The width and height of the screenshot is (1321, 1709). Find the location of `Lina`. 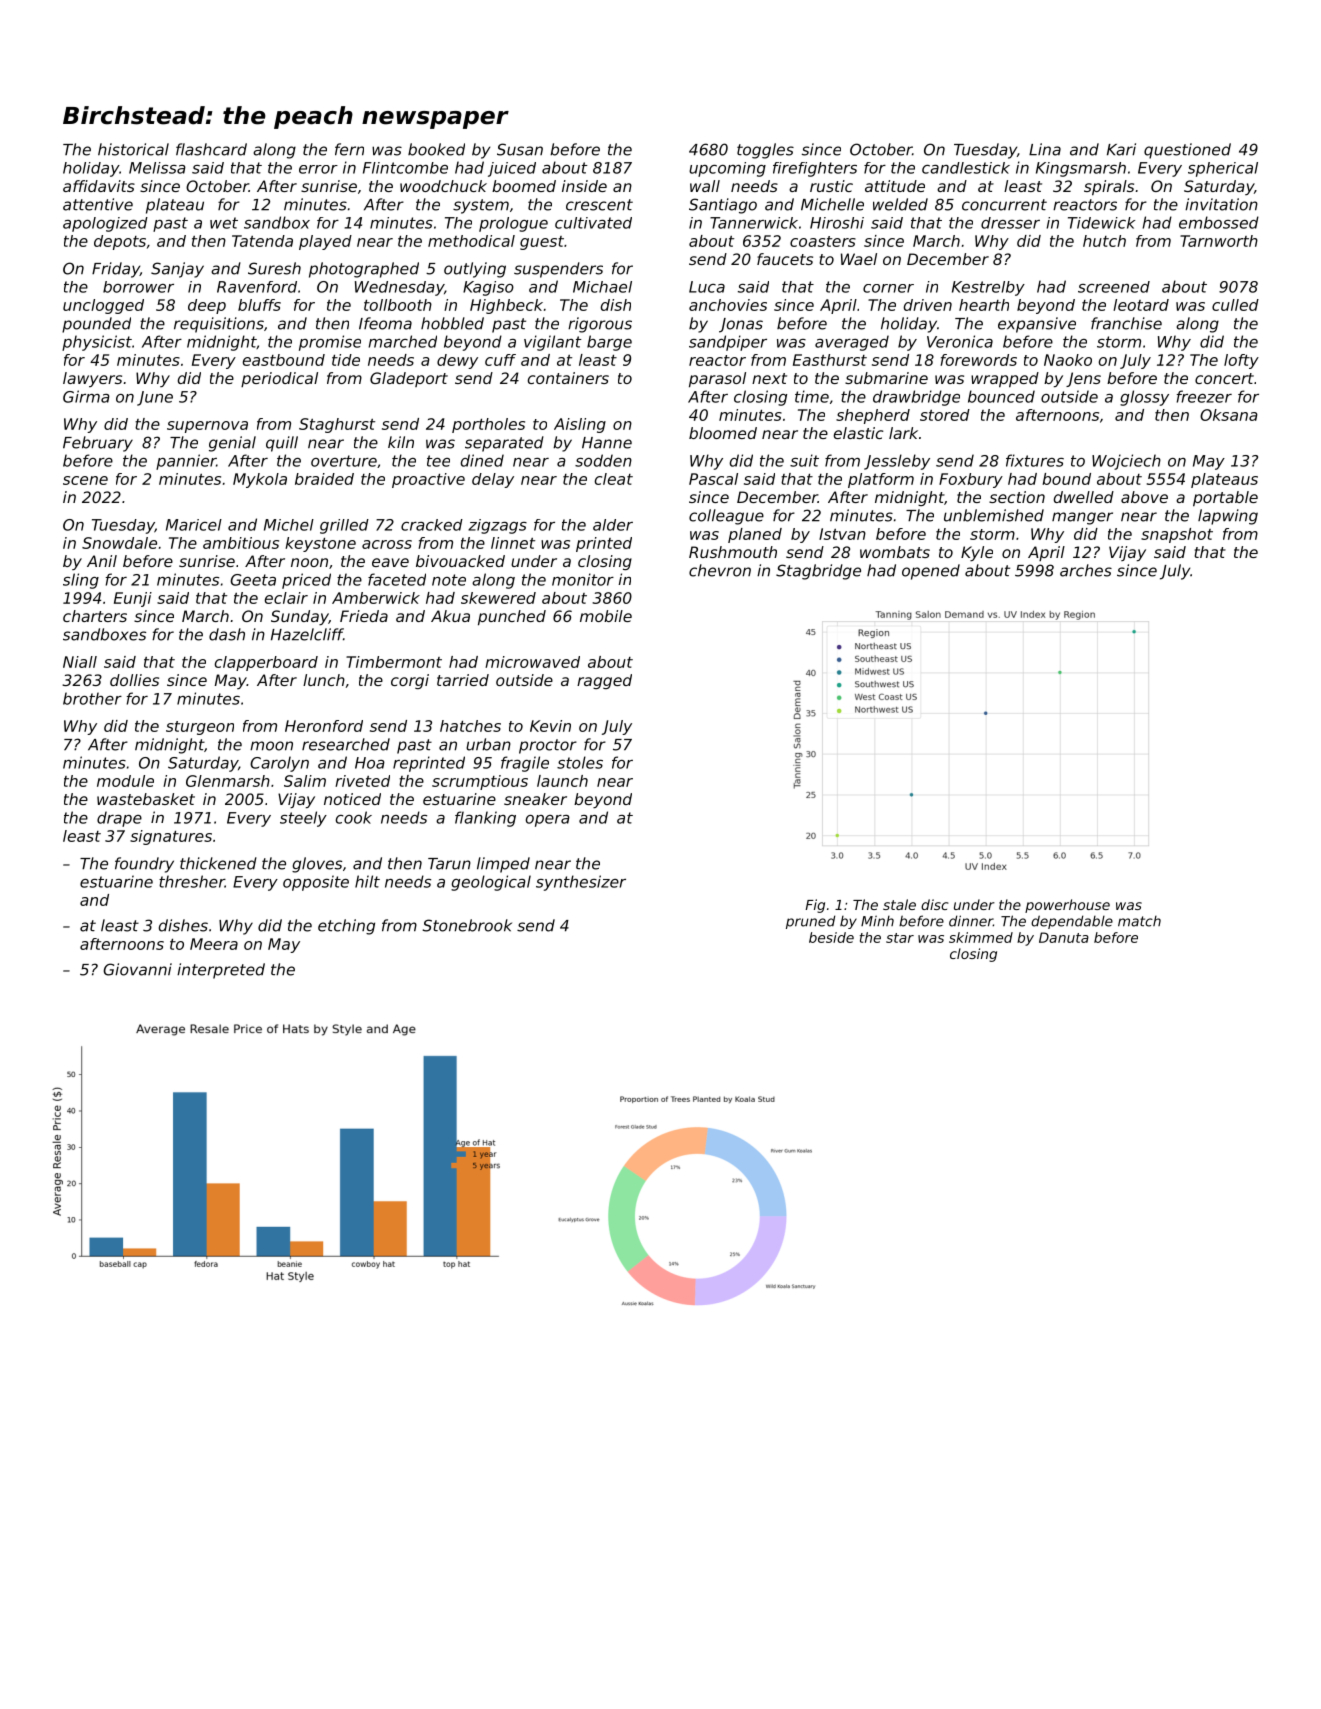

Lina is located at coordinates (1045, 149).
